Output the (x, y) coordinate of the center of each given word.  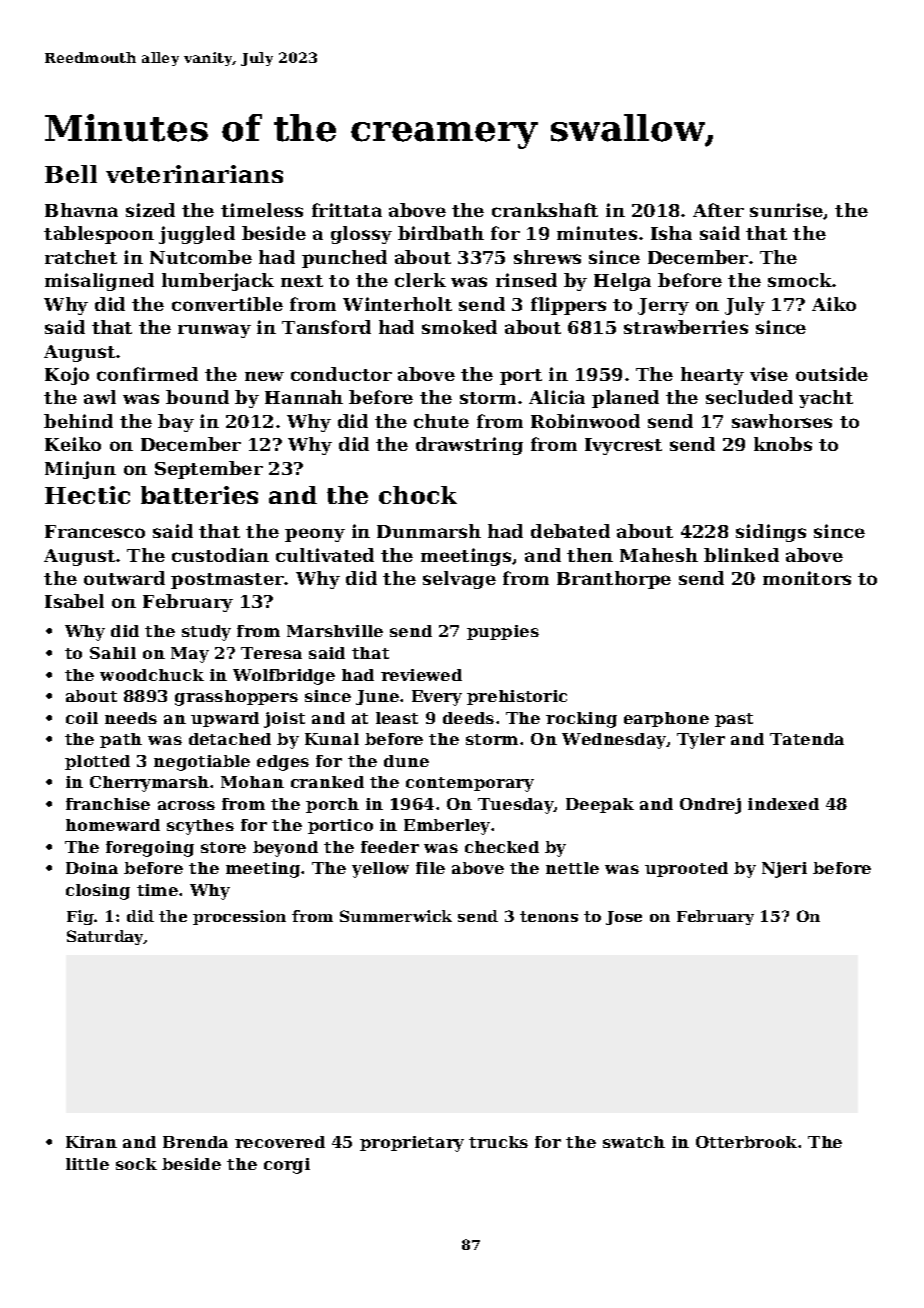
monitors (807, 578)
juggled (197, 235)
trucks (498, 1142)
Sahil (113, 653)
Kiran (91, 1142)
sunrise (786, 210)
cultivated (325, 555)
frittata (347, 210)
